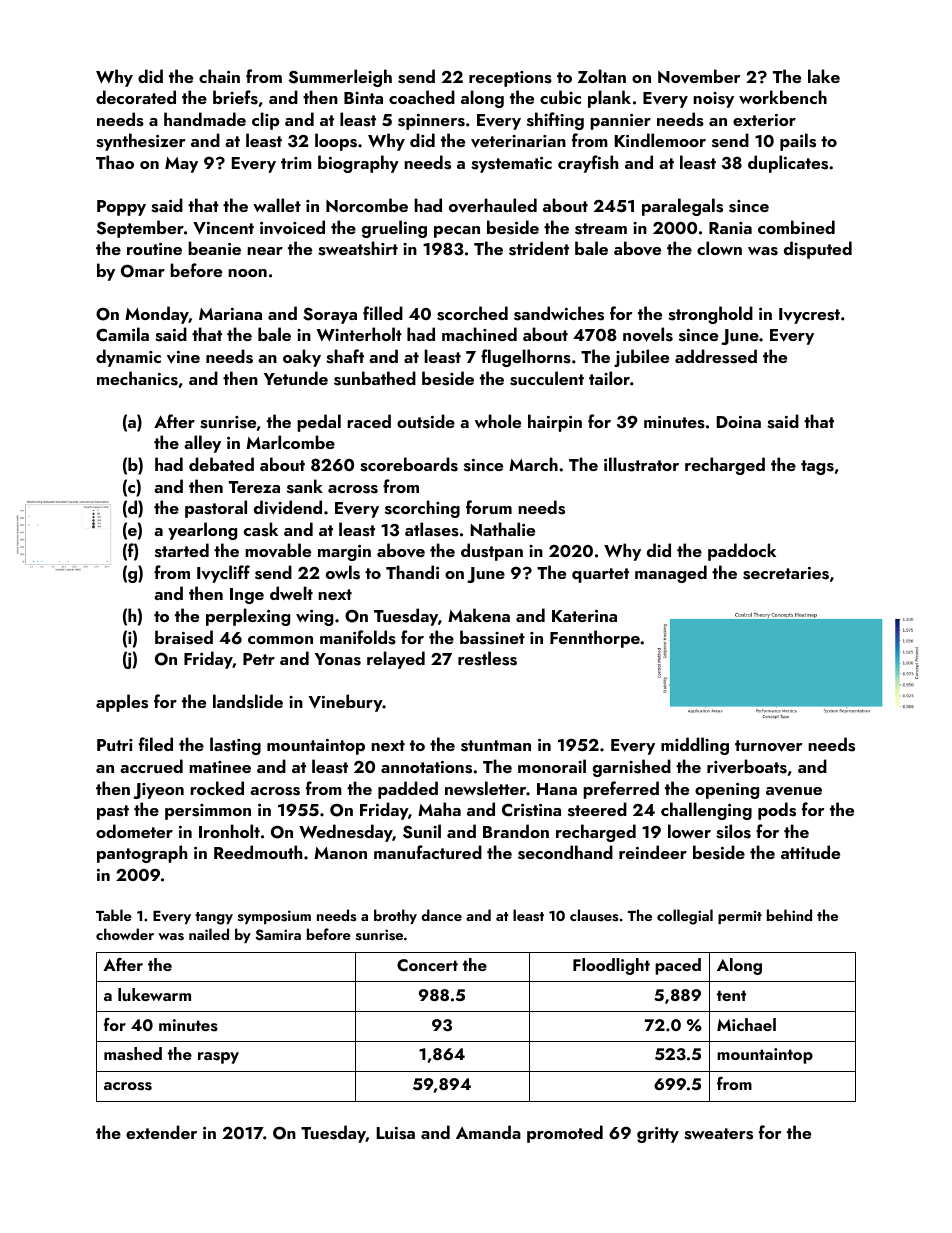  What do you see at coordinates (817, 467) in the image?
I see `tags` at bounding box center [817, 467].
